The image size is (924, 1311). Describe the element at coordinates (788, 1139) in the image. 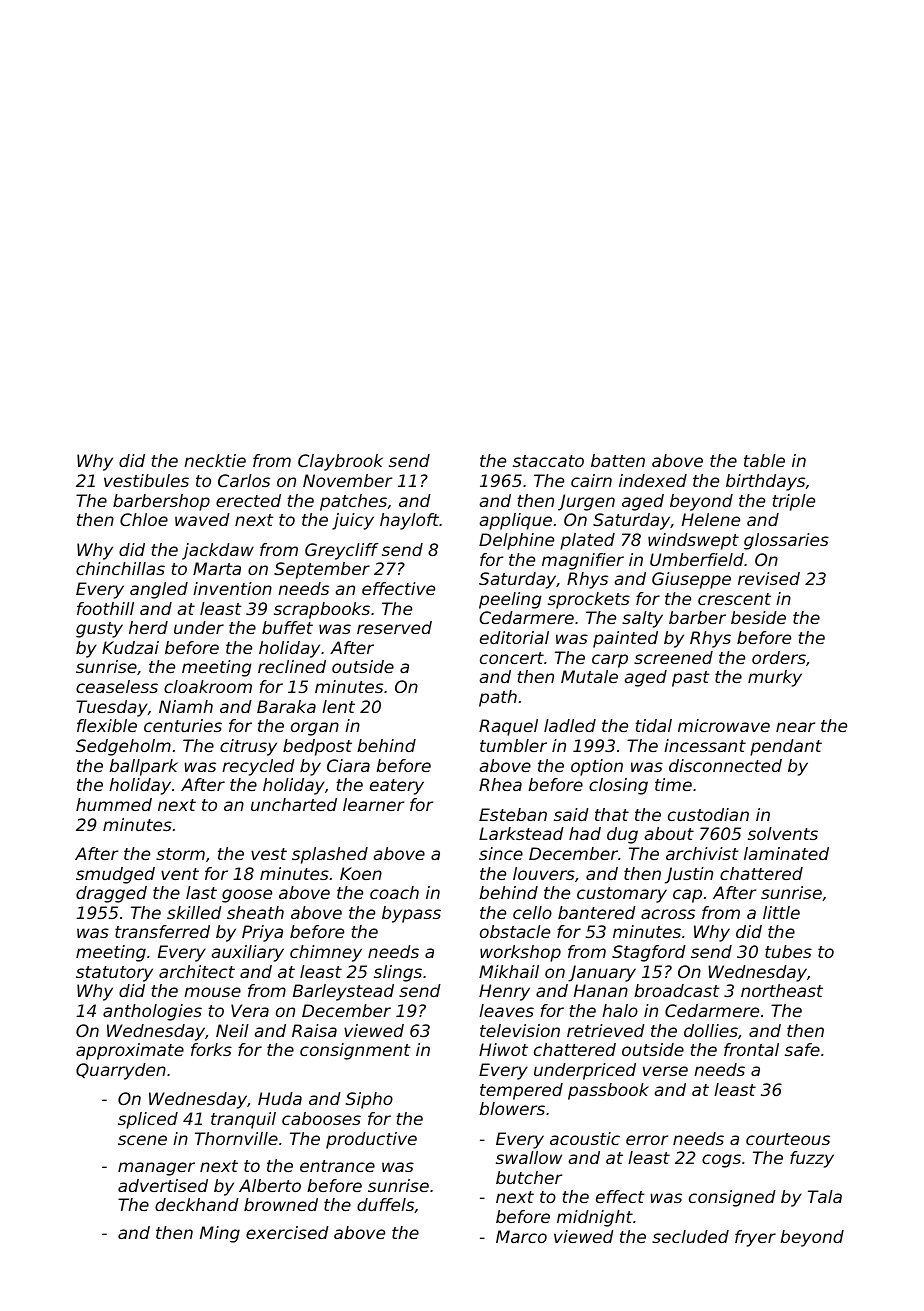

I see `courteous` at that location.
